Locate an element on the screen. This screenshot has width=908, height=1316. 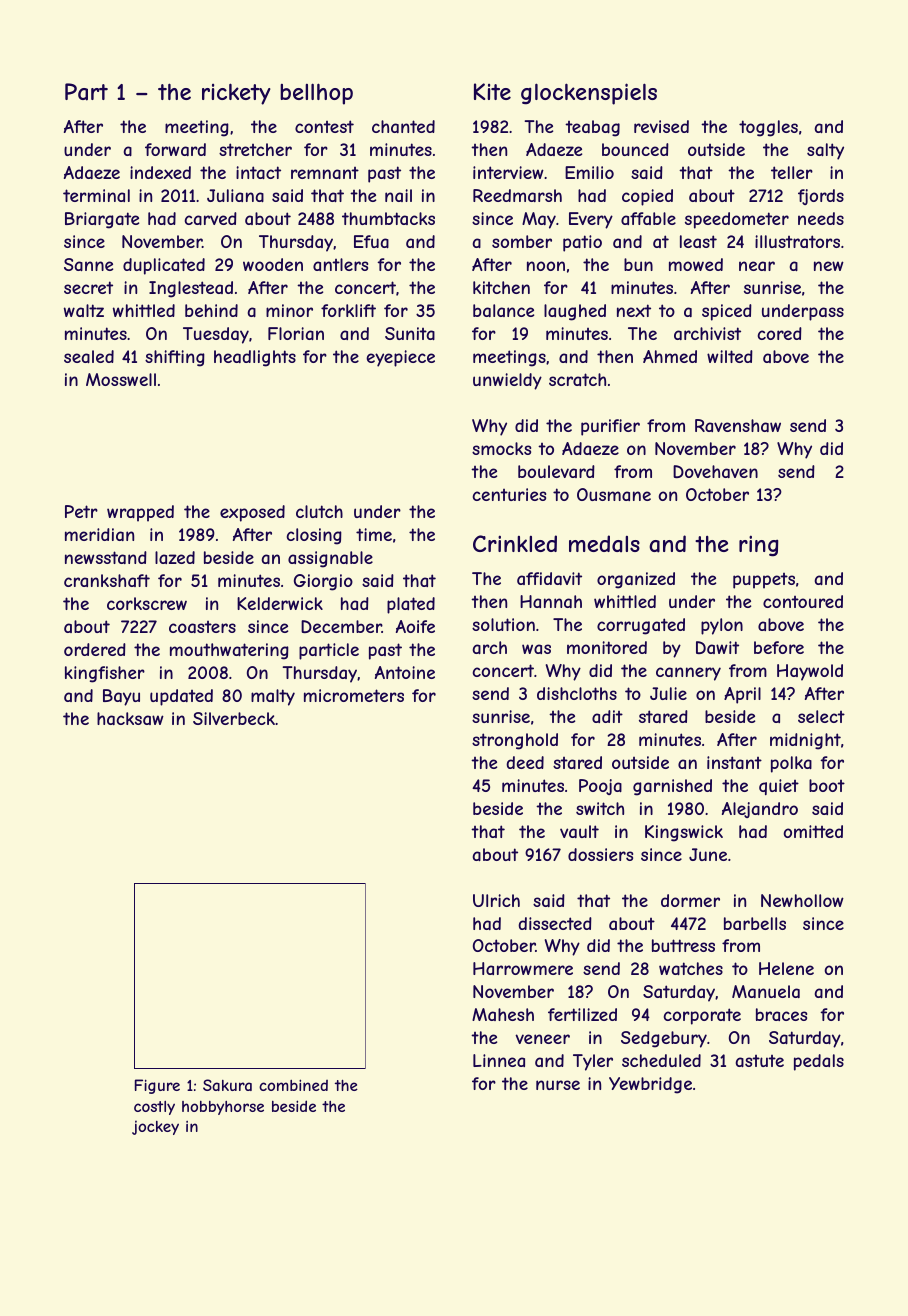
glockenspiels is located at coordinates (589, 94).
